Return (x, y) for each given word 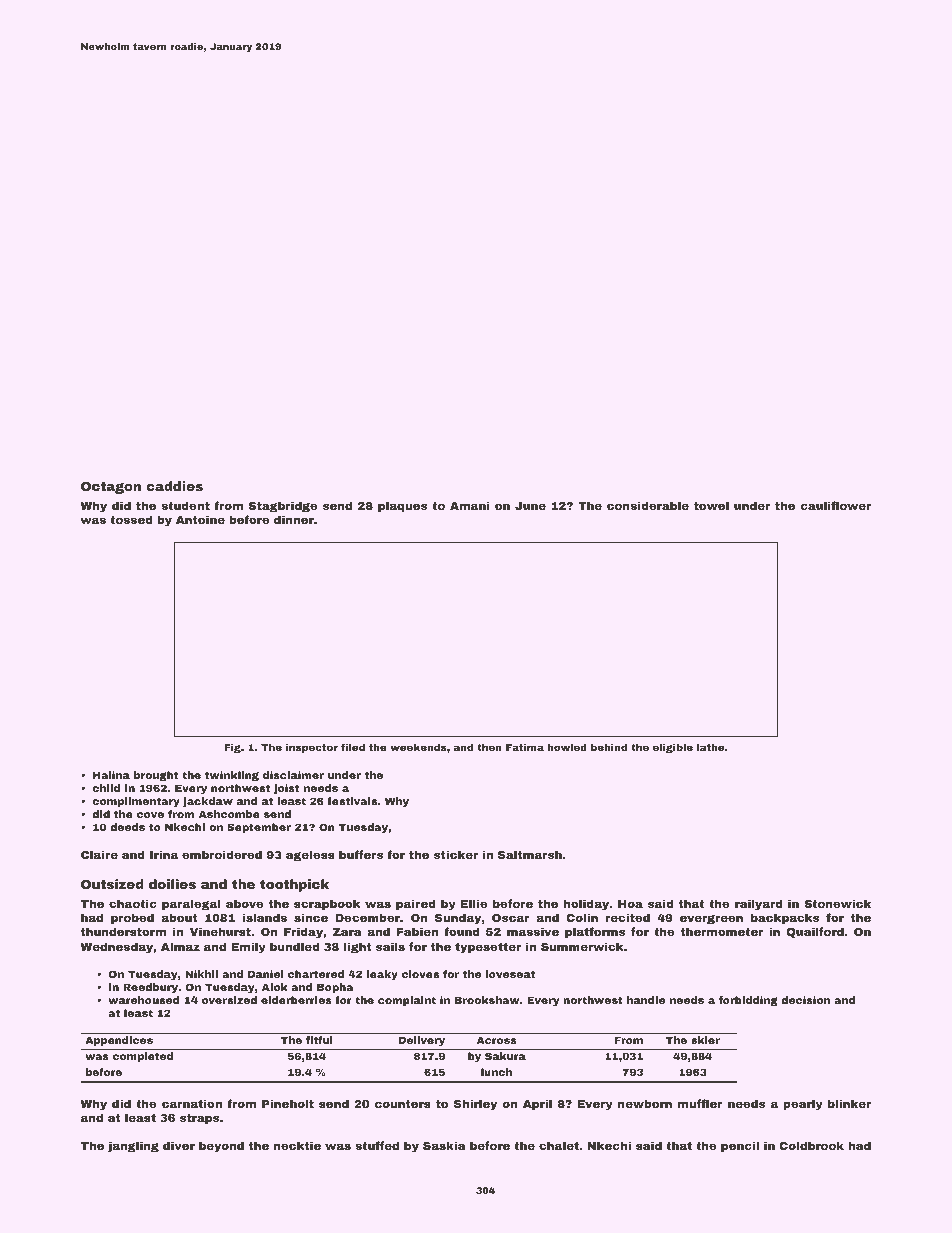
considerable (648, 505)
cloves (420, 974)
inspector (312, 748)
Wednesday (117, 948)
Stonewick (837, 903)
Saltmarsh (530, 854)
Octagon (111, 487)
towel (711, 505)
